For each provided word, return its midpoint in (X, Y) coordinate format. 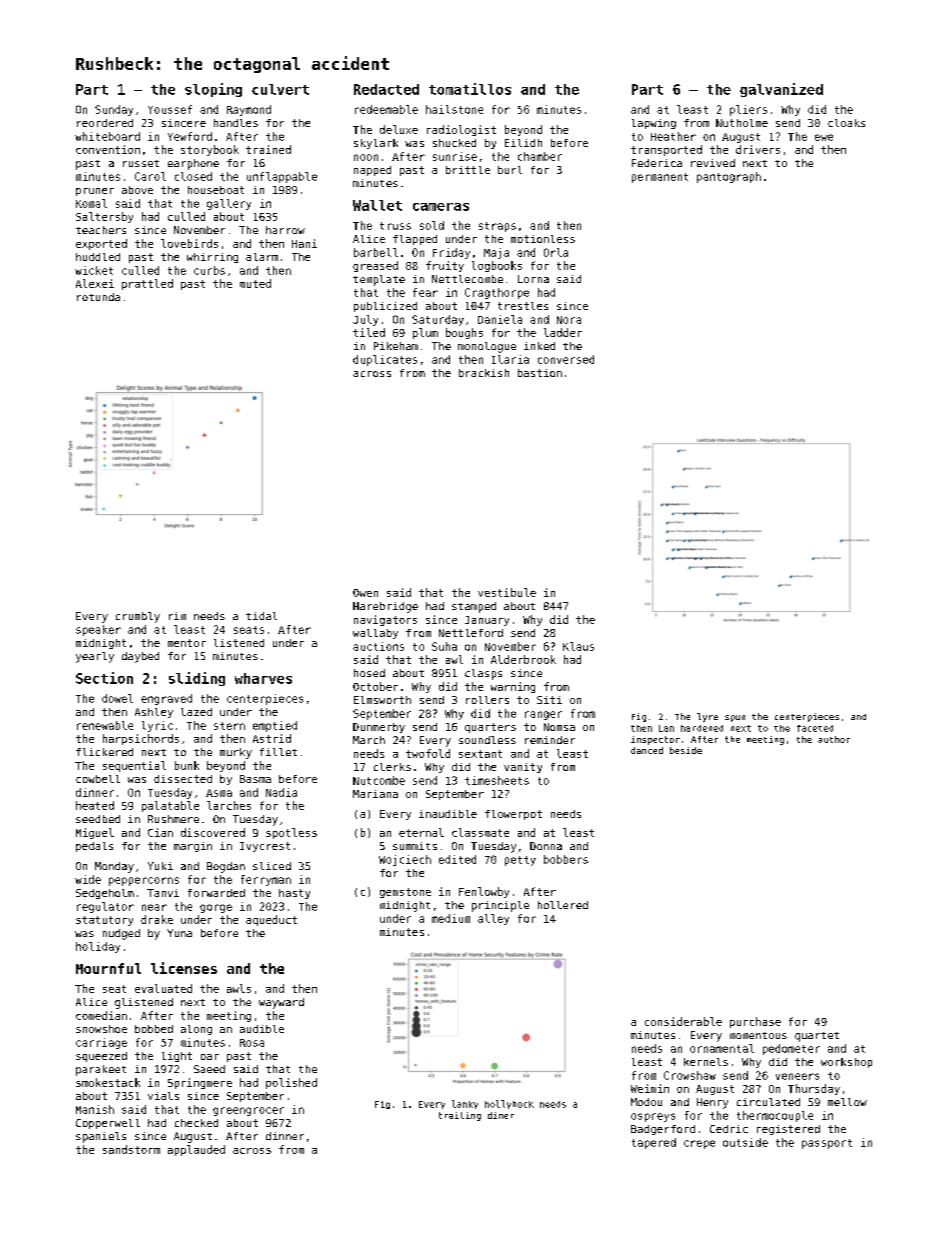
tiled (369, 332)
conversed (566, 359)
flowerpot (513, 815)
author (834, 739)
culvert (280, 89)
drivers (758, 149)
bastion (540, 373)
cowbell (98, 779)
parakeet (101, 1070)
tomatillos (470, 89)
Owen (365, 593)
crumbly (138, 617)
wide (88, 879)
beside (686, 750)
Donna (546, 846)
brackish (484, 373)
